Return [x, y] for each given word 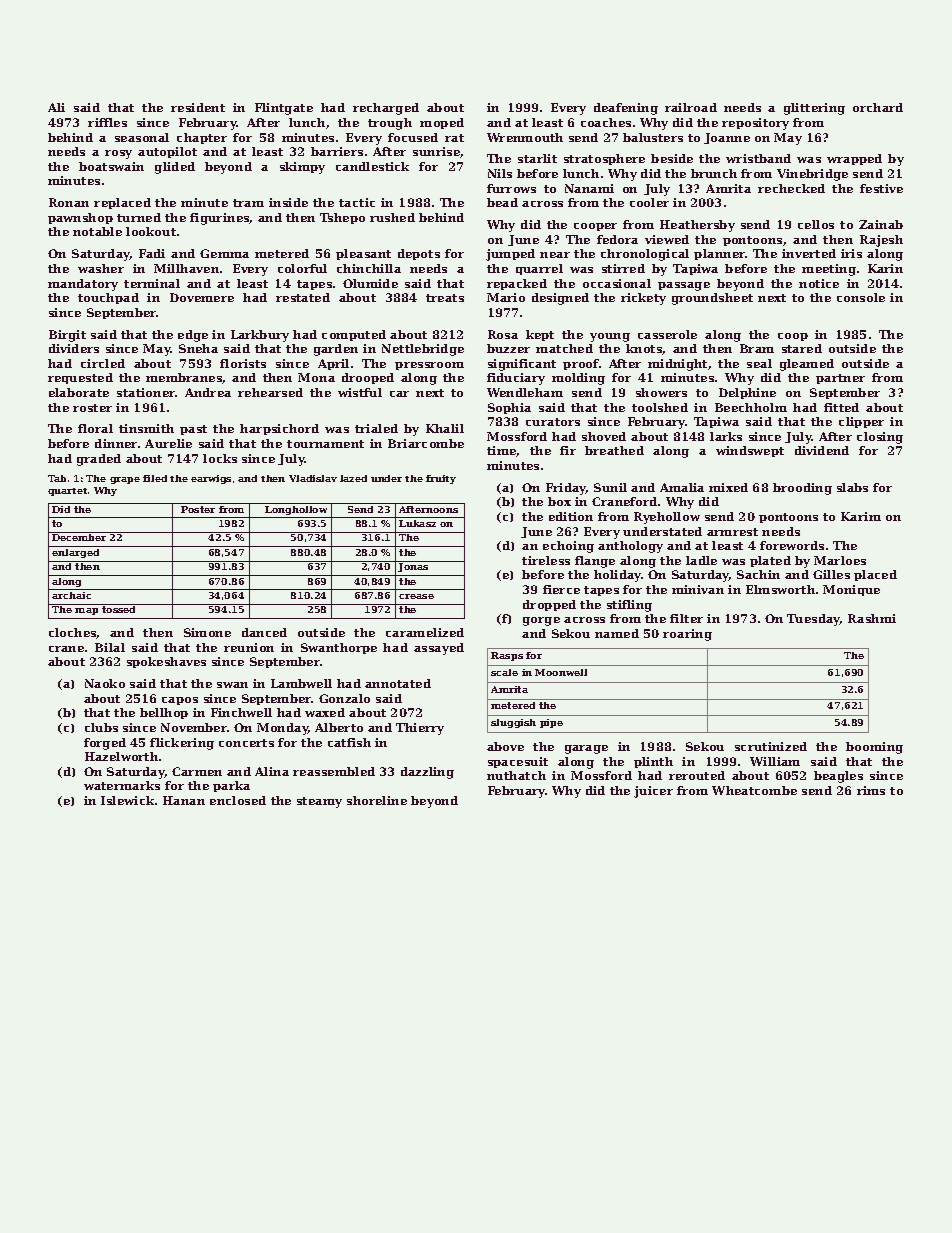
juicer [653, 792]
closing [880, 438]
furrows [511, 188]
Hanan [184, 800]
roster [92, 408]
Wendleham [525, 392]
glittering [814, 109]
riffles [107, 122]
